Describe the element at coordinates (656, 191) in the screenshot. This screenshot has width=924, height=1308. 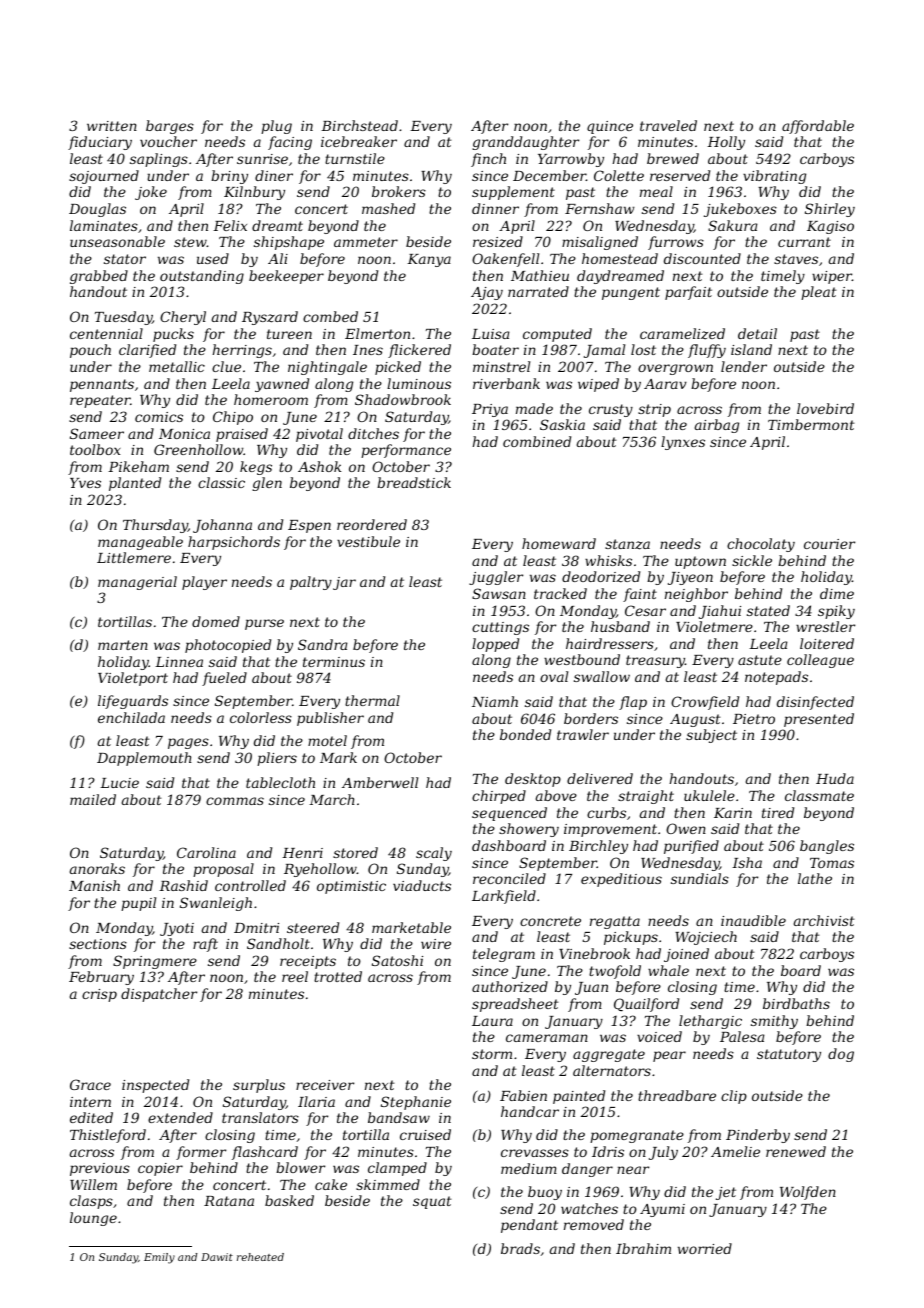
I see `meal` at that location.
